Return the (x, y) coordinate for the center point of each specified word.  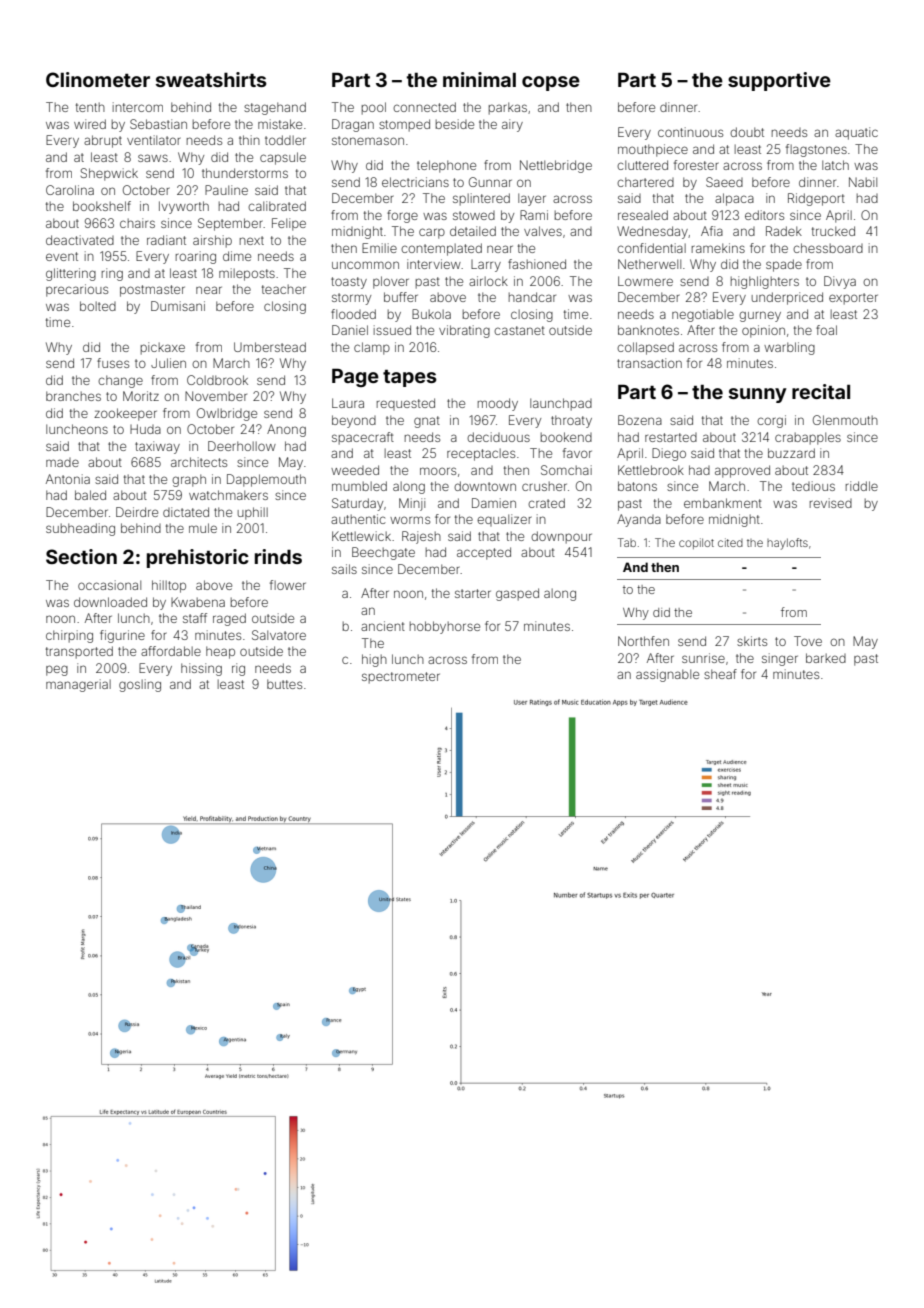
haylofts (787, 544)
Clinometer (98, 79)
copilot (696, 543)
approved (742, 471)
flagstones (816, 150)
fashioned (537, 264)
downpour (561, 537)
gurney (760, 316)
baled (90, 495)
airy (512, 125)
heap (220, 652)
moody (498, 404)
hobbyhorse (445, 627)
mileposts (247, 274)
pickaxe (163, 348)
